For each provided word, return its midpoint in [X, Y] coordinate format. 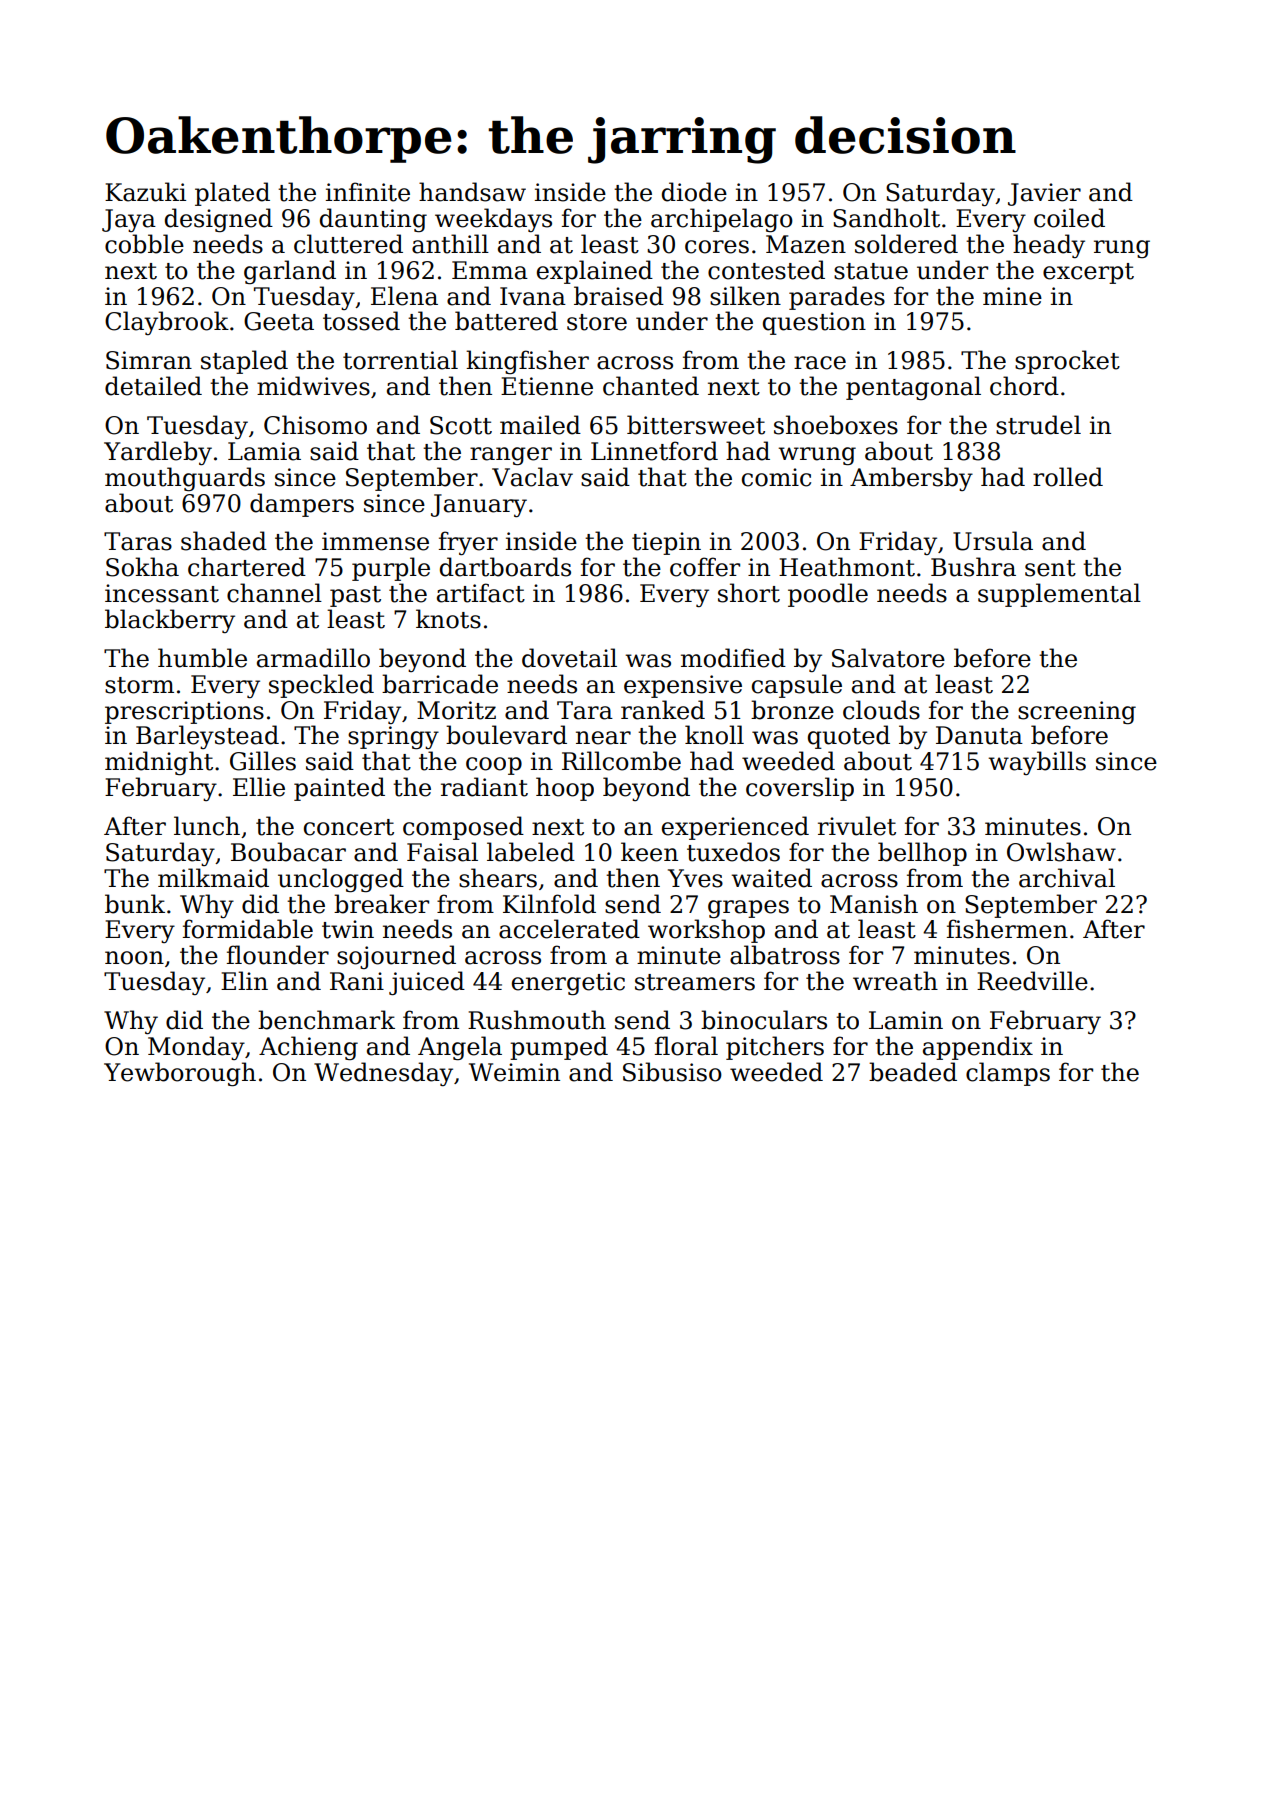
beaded [913, 1072]
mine [1012, 296]
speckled [321, 686]
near [603, 738]
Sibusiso [672, 1072]
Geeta [279, 321]
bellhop [922, 854]
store [597, 322]
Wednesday [383, 1074]
